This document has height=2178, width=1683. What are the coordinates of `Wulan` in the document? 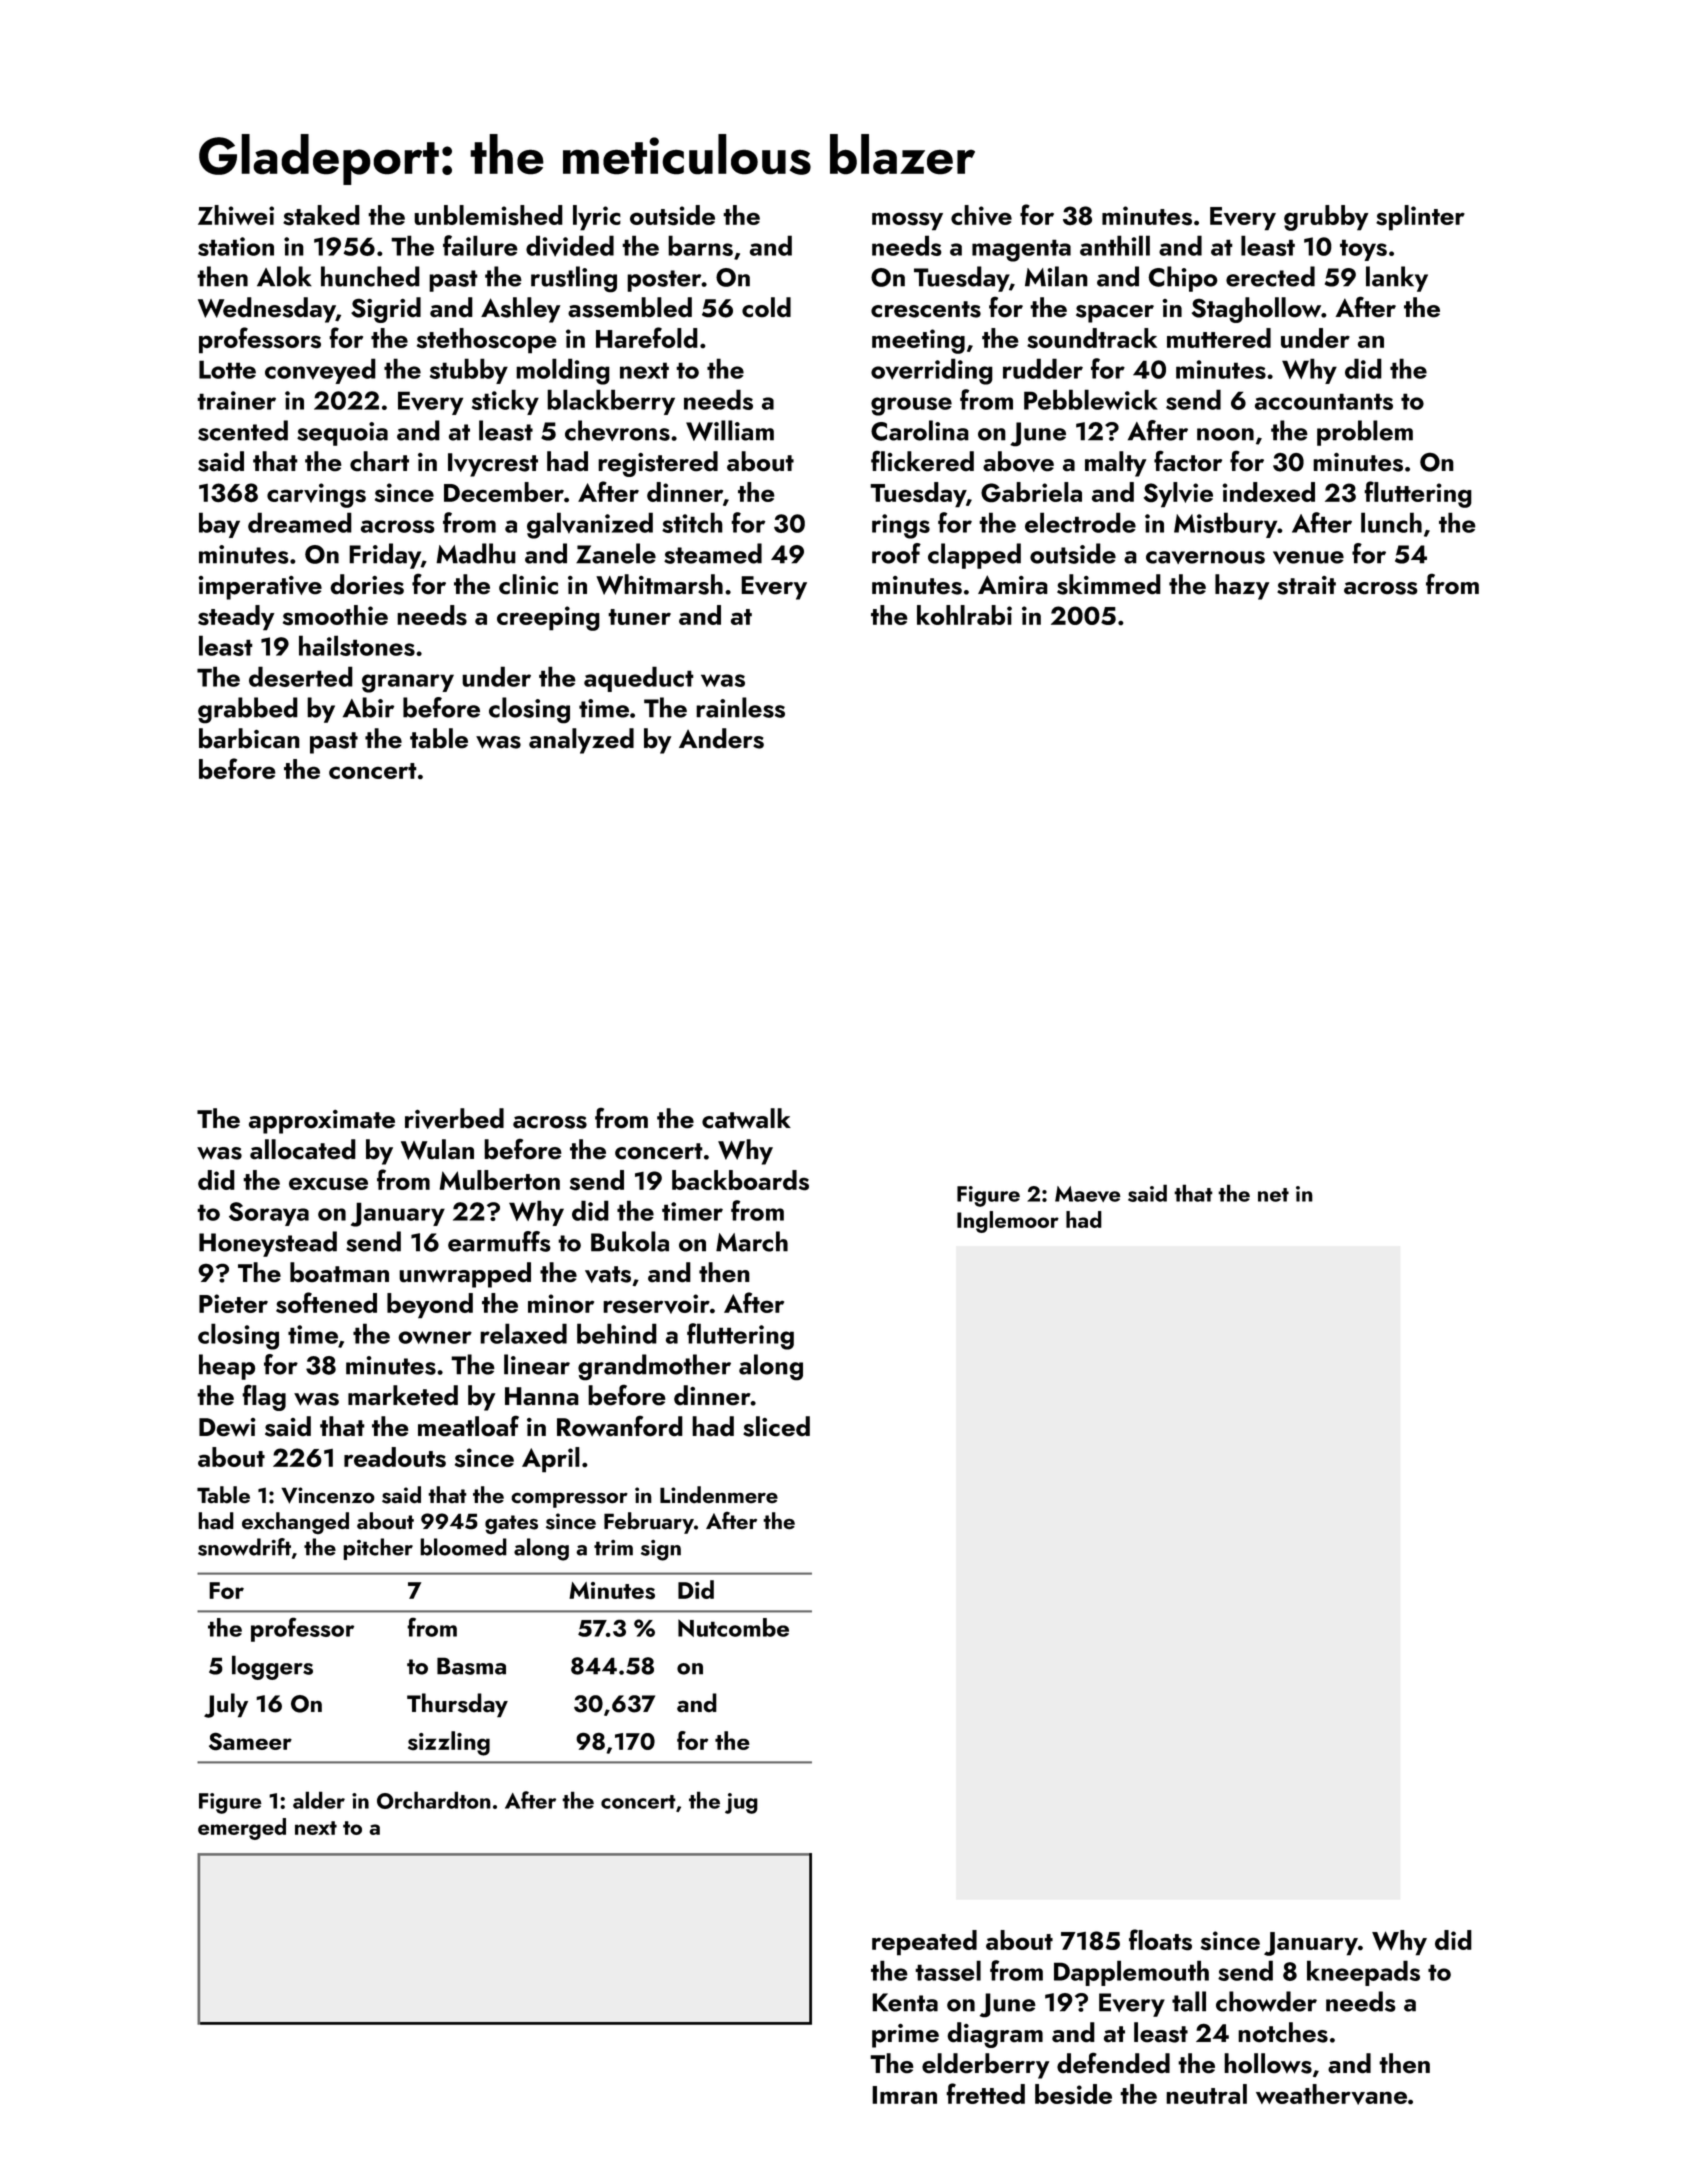 It's located at (437, 1149).
